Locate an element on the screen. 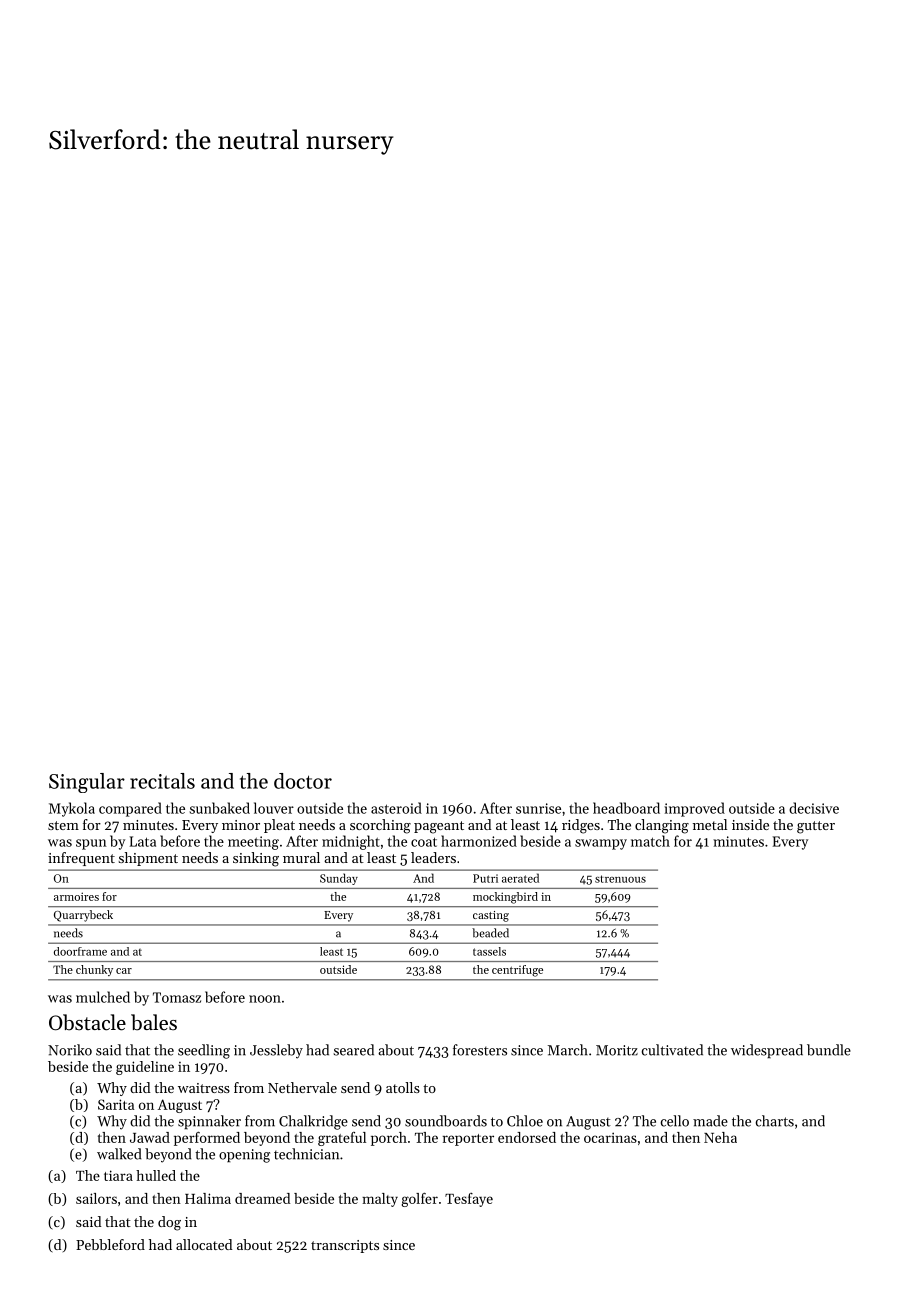 The image size is (908, 1316). foresters is located at coordinates (480, 1050).
